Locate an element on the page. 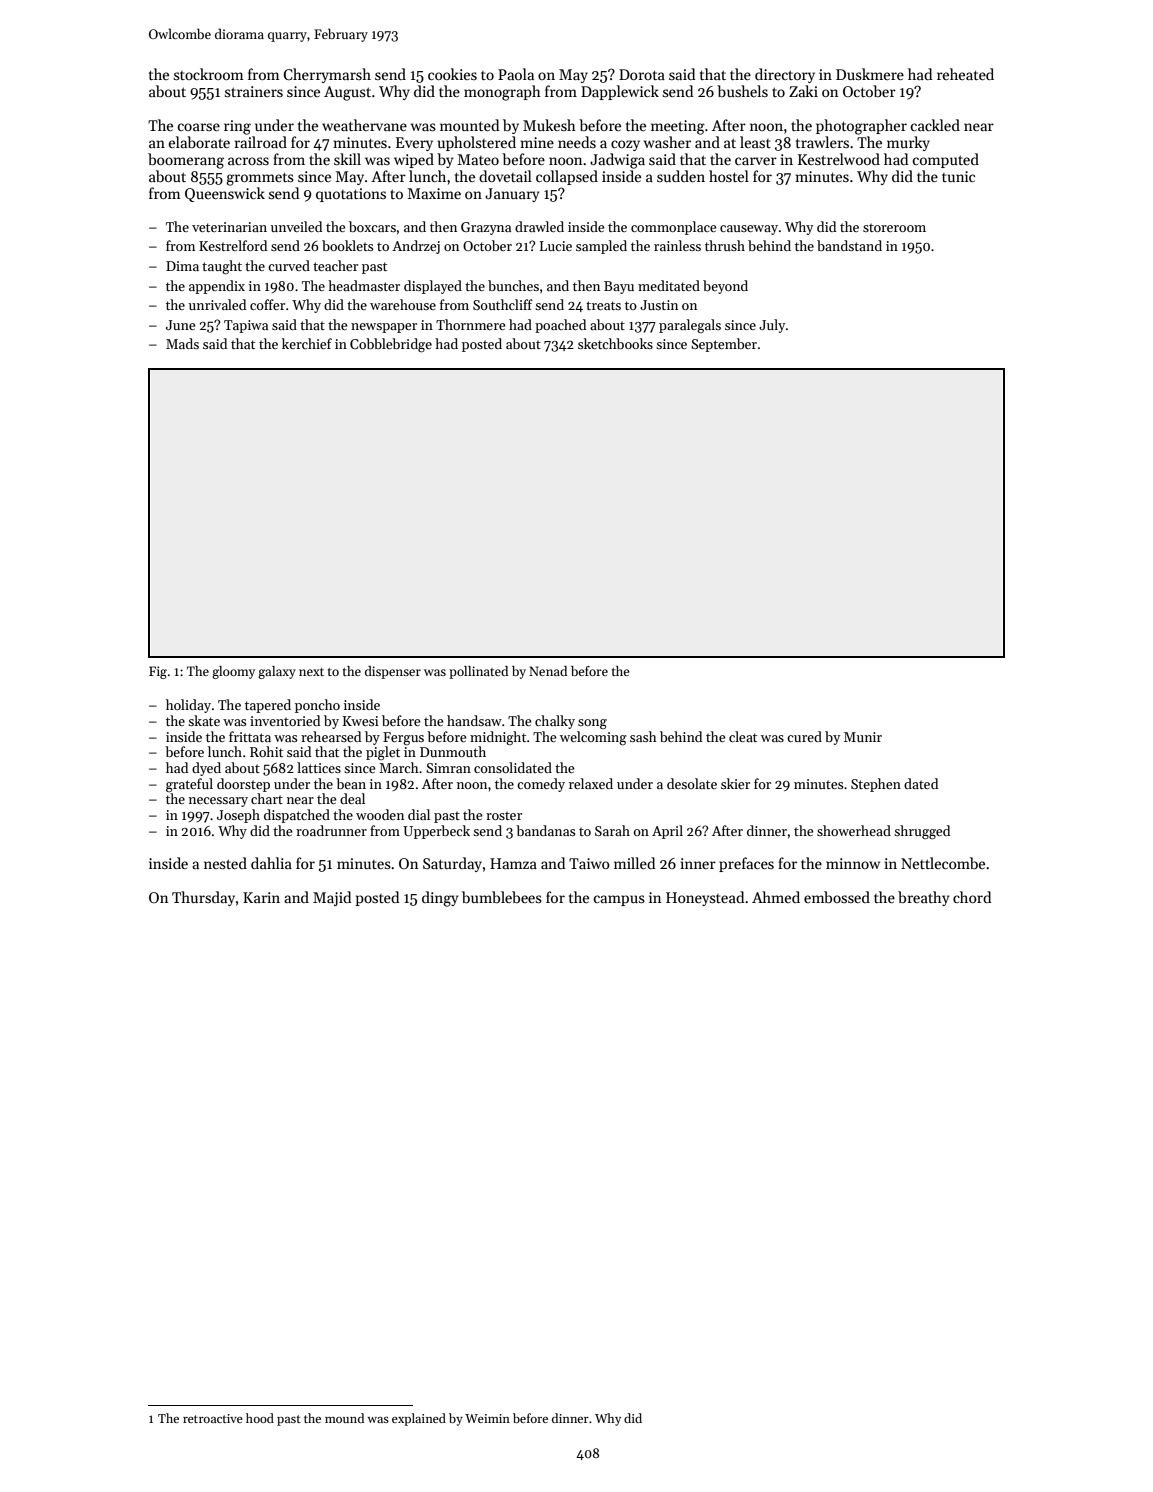  campus is located at coordinates (619, 900).
